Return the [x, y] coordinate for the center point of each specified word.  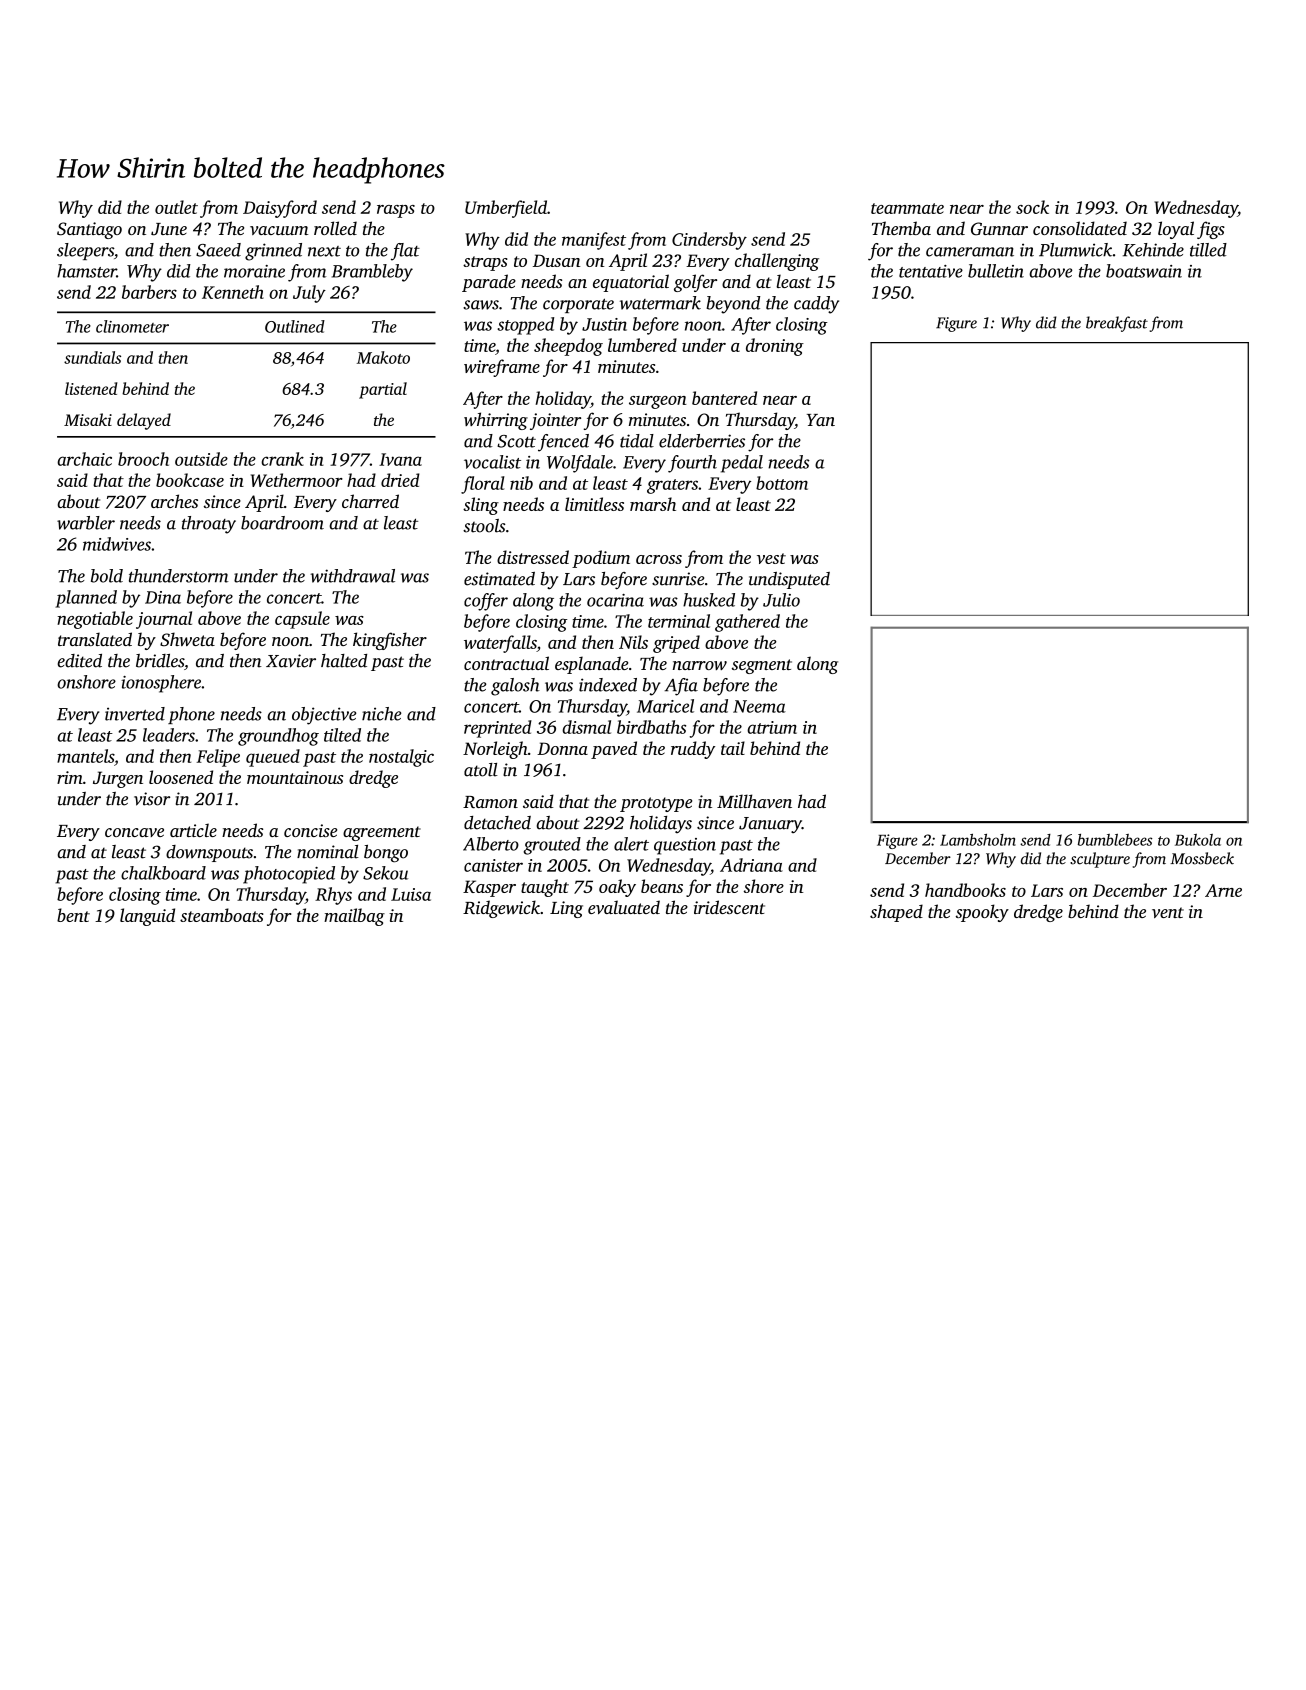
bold [107, 576]
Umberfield [506, 209]
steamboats [222, 915]
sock [1032, 207]
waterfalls [500, 644]
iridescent [729, 907]
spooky [982, 913]
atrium [772, 727]
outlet [176, 207]
